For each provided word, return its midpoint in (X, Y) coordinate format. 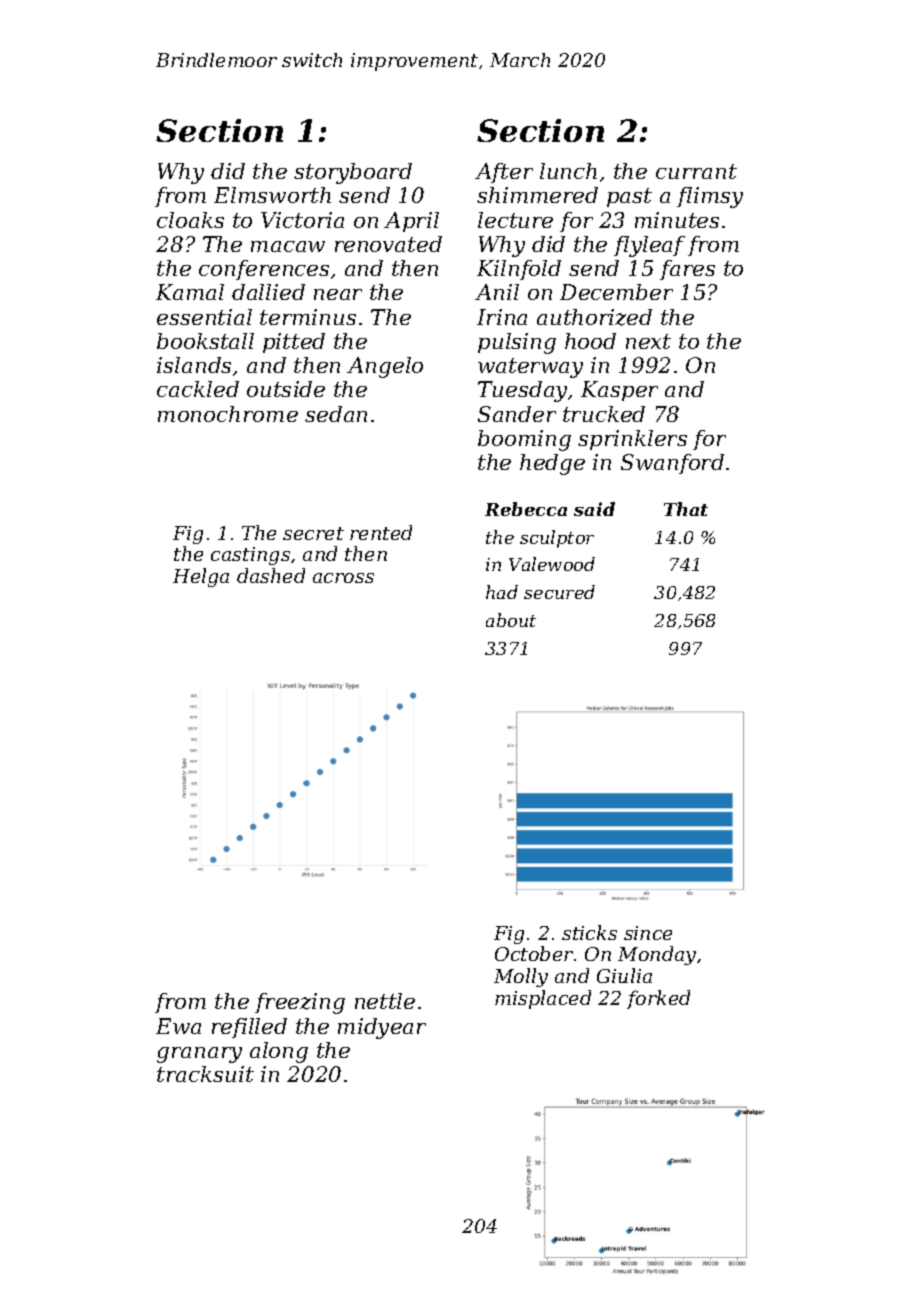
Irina (502, 317)
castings (250, 556)
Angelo (385, 367)
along (279, 1052)
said (594, 509)
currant (696, 171)
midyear (382, 1028)
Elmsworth (272, 195)
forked (658, 999)
